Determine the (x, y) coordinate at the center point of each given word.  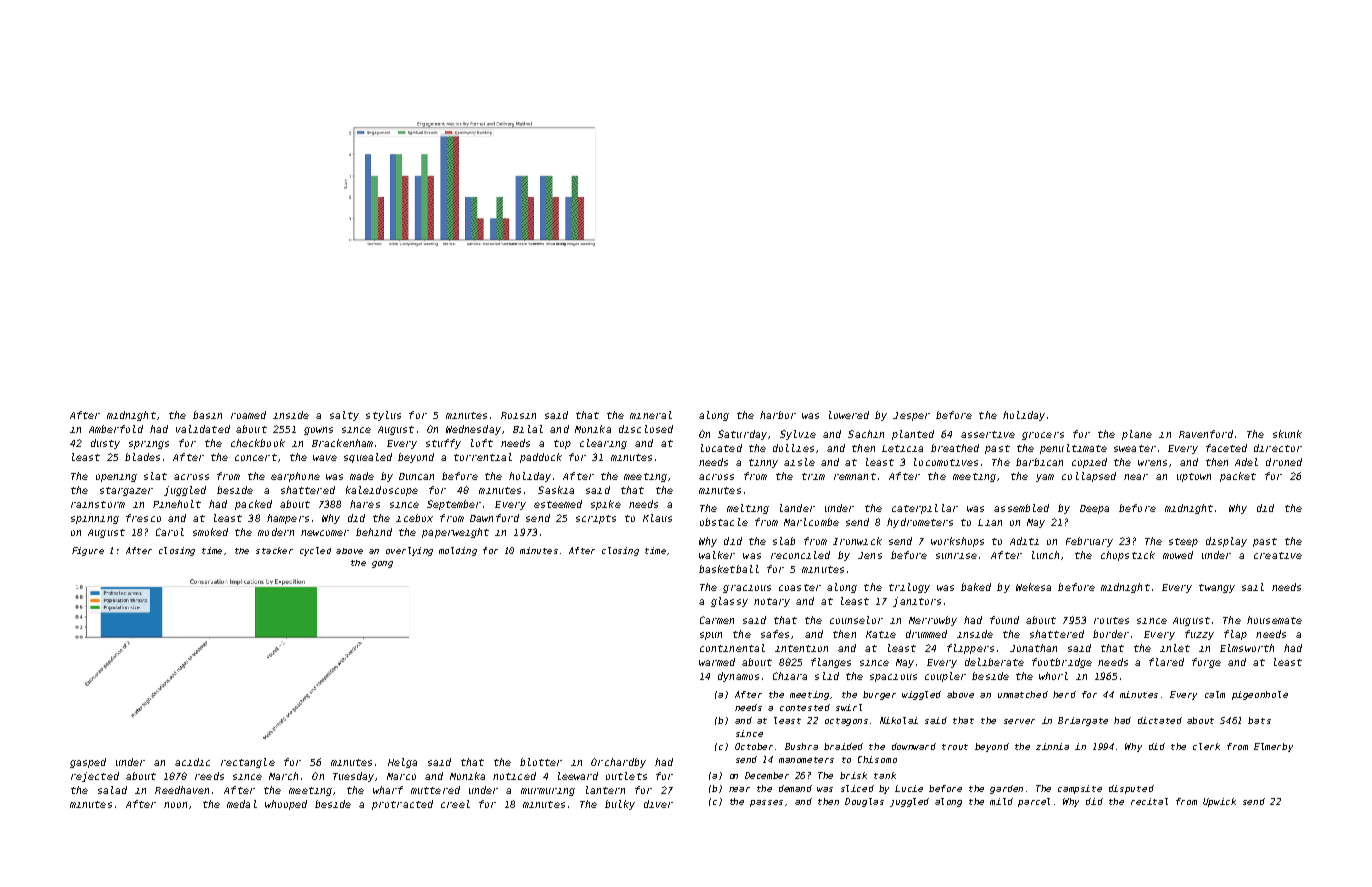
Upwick (1219, 802)
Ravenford (1206, 434)
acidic (192, 762)
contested (805, 707)
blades (142, 457)
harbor (778, 415)
